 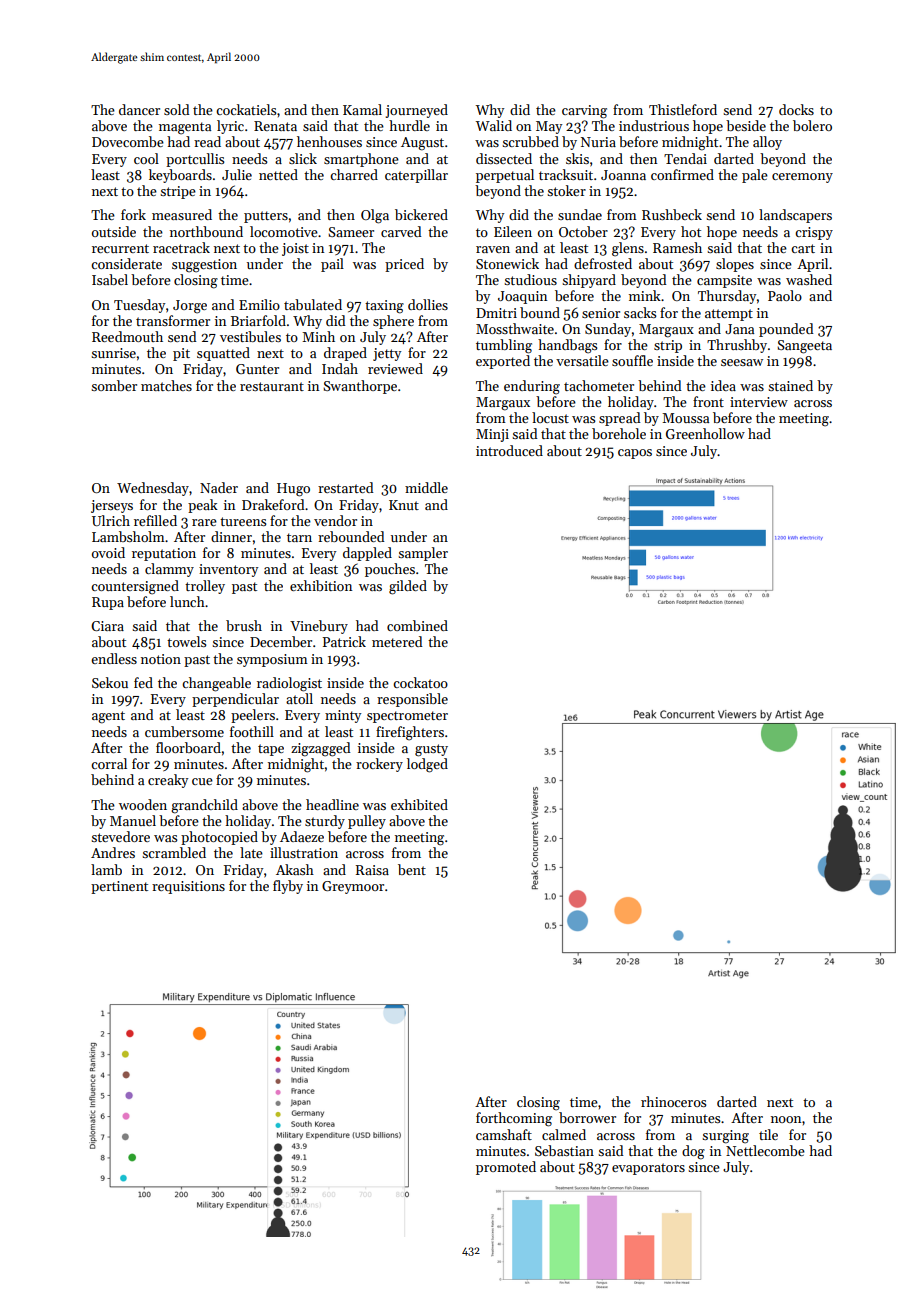 What do you see at coordinates (683, 109) in the screenshot?
I see `Thistleford` at bounding box center [683, 109].
